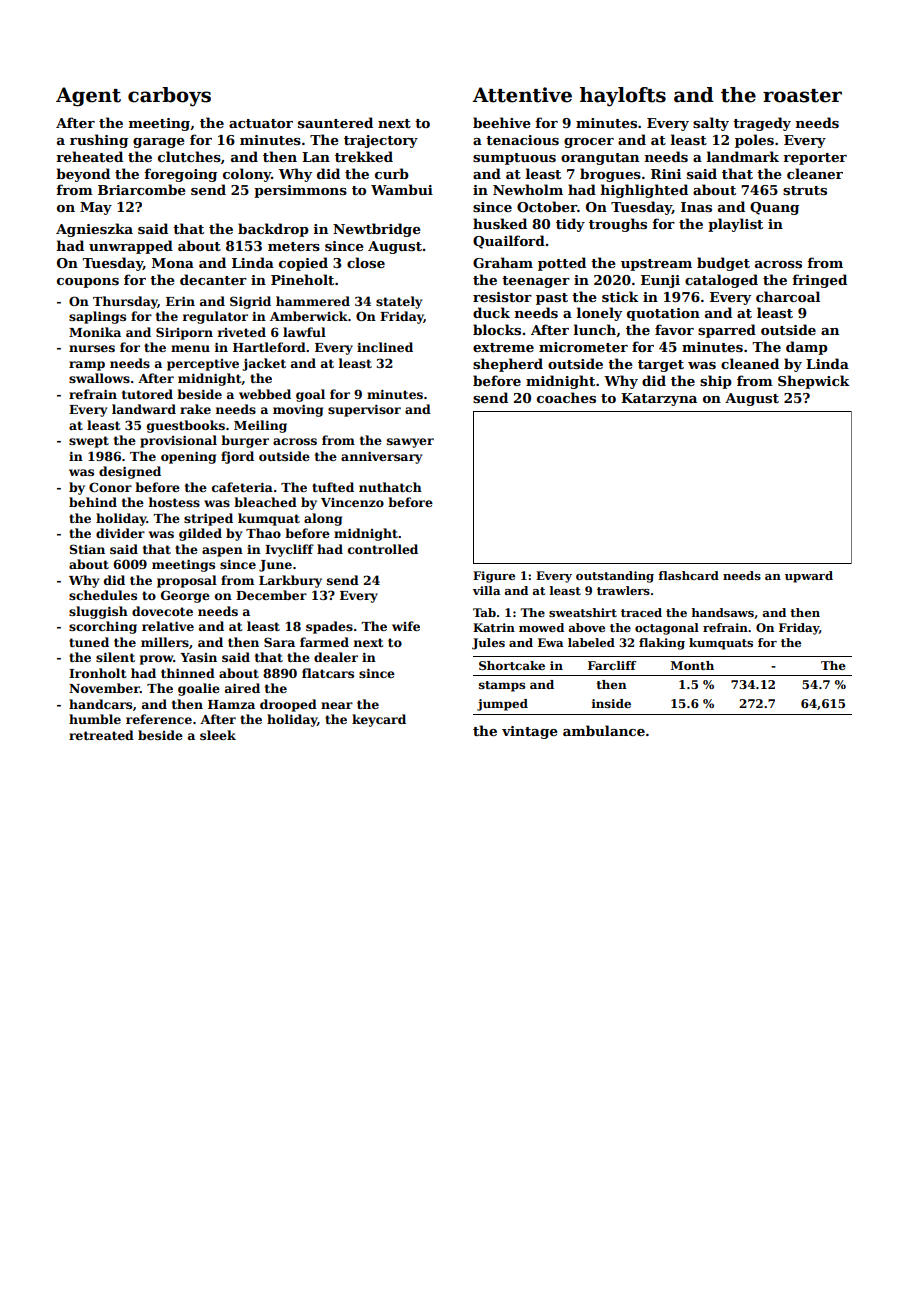 Image resolution: width=908 pixels, height=1316 pixels. What do you see at coordinates (667, 629) in the screenshot?
I see `octagonal` at bounding box center [667, 629].
